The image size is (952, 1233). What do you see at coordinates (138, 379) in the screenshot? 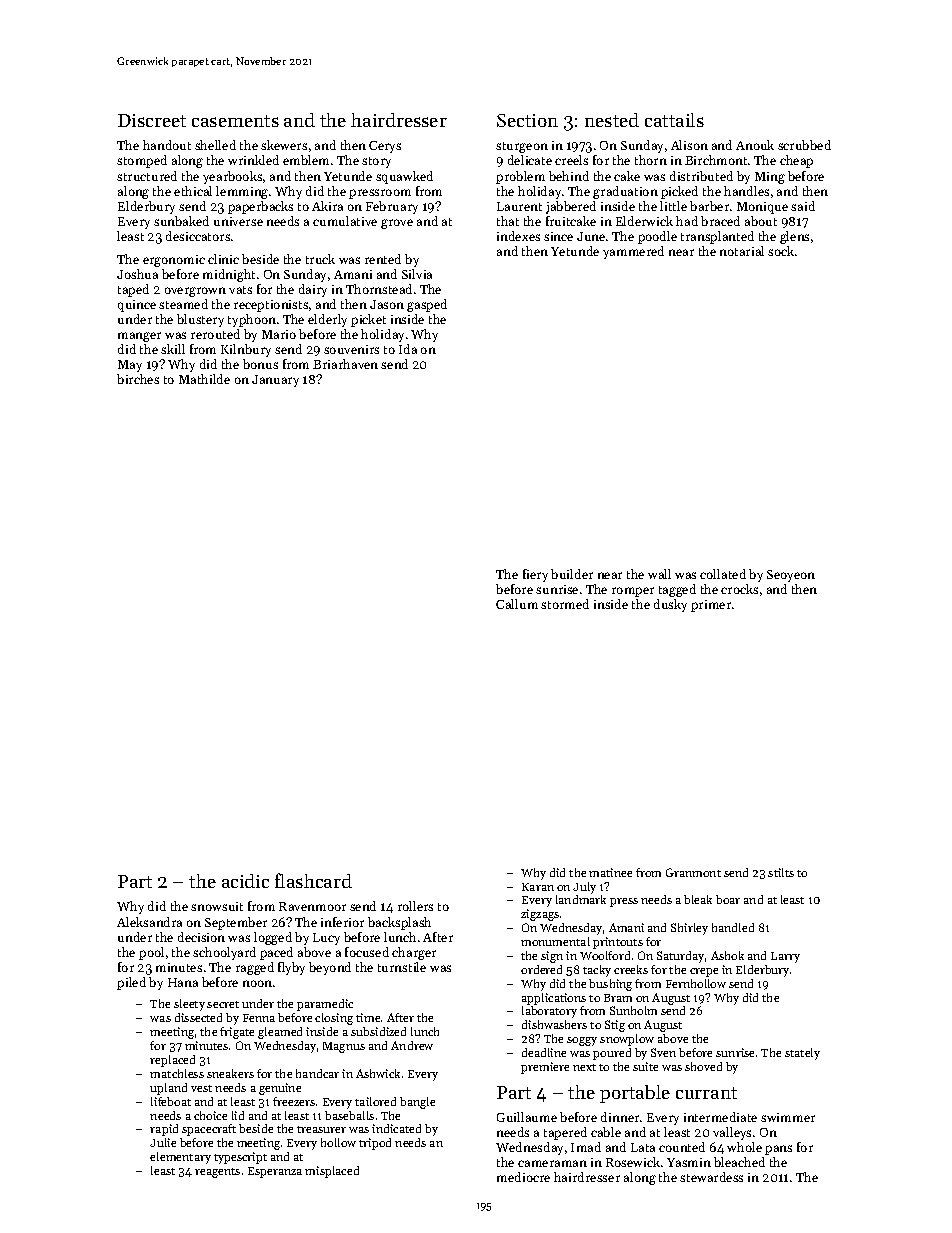
I see `birches` at bounding box center [138, 379].
